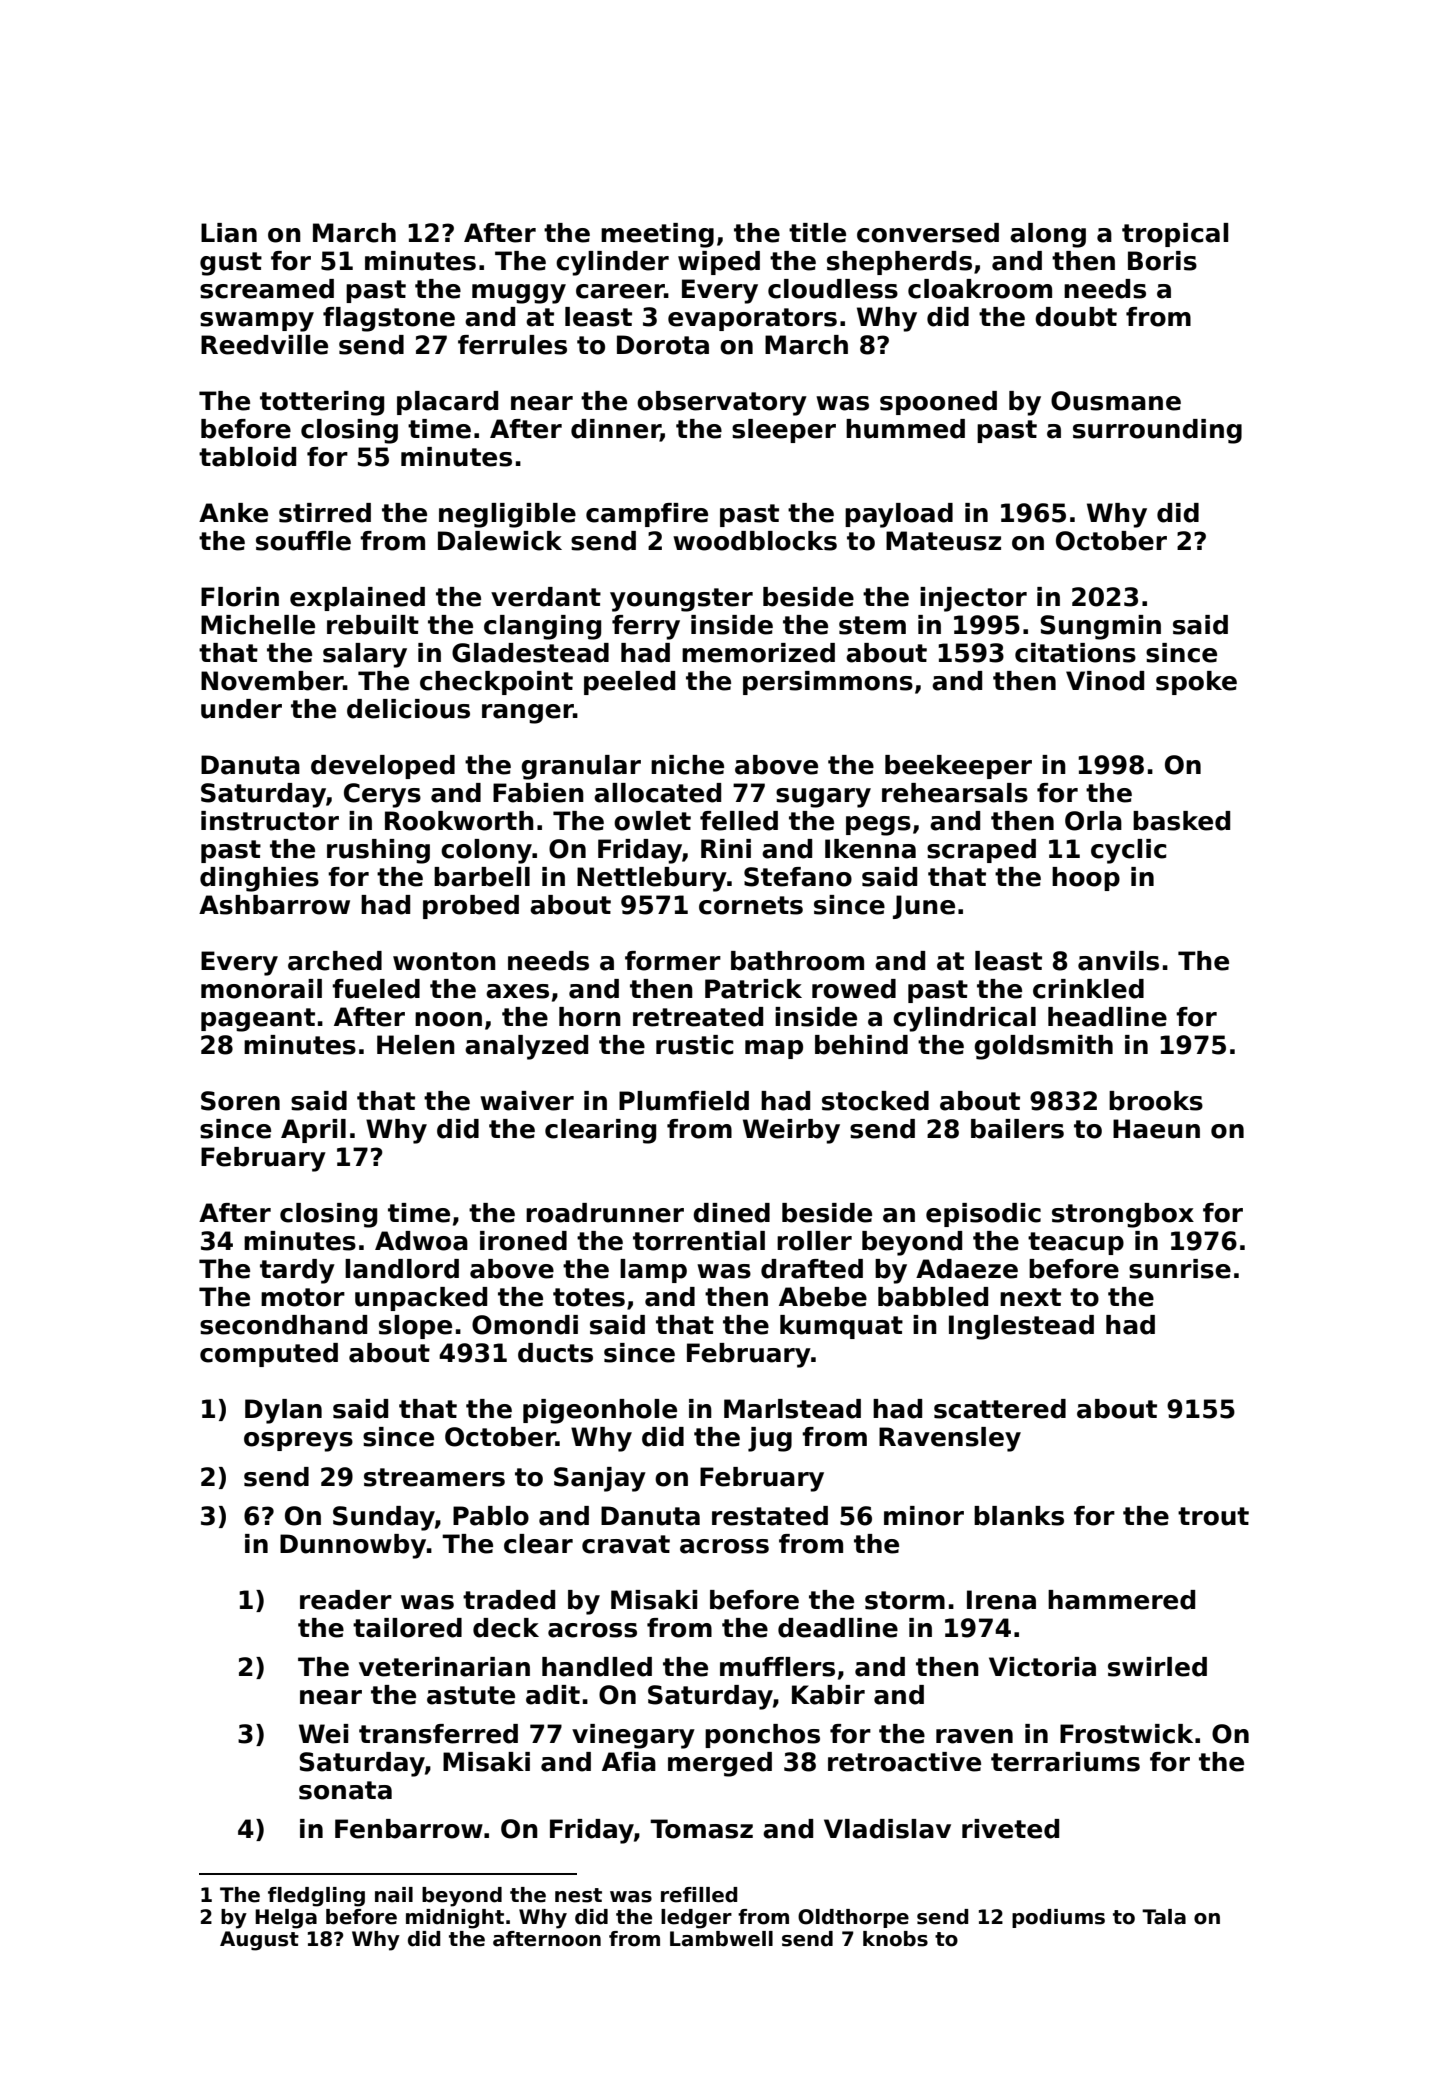  I want to click on memorized, so click(758, 653).
